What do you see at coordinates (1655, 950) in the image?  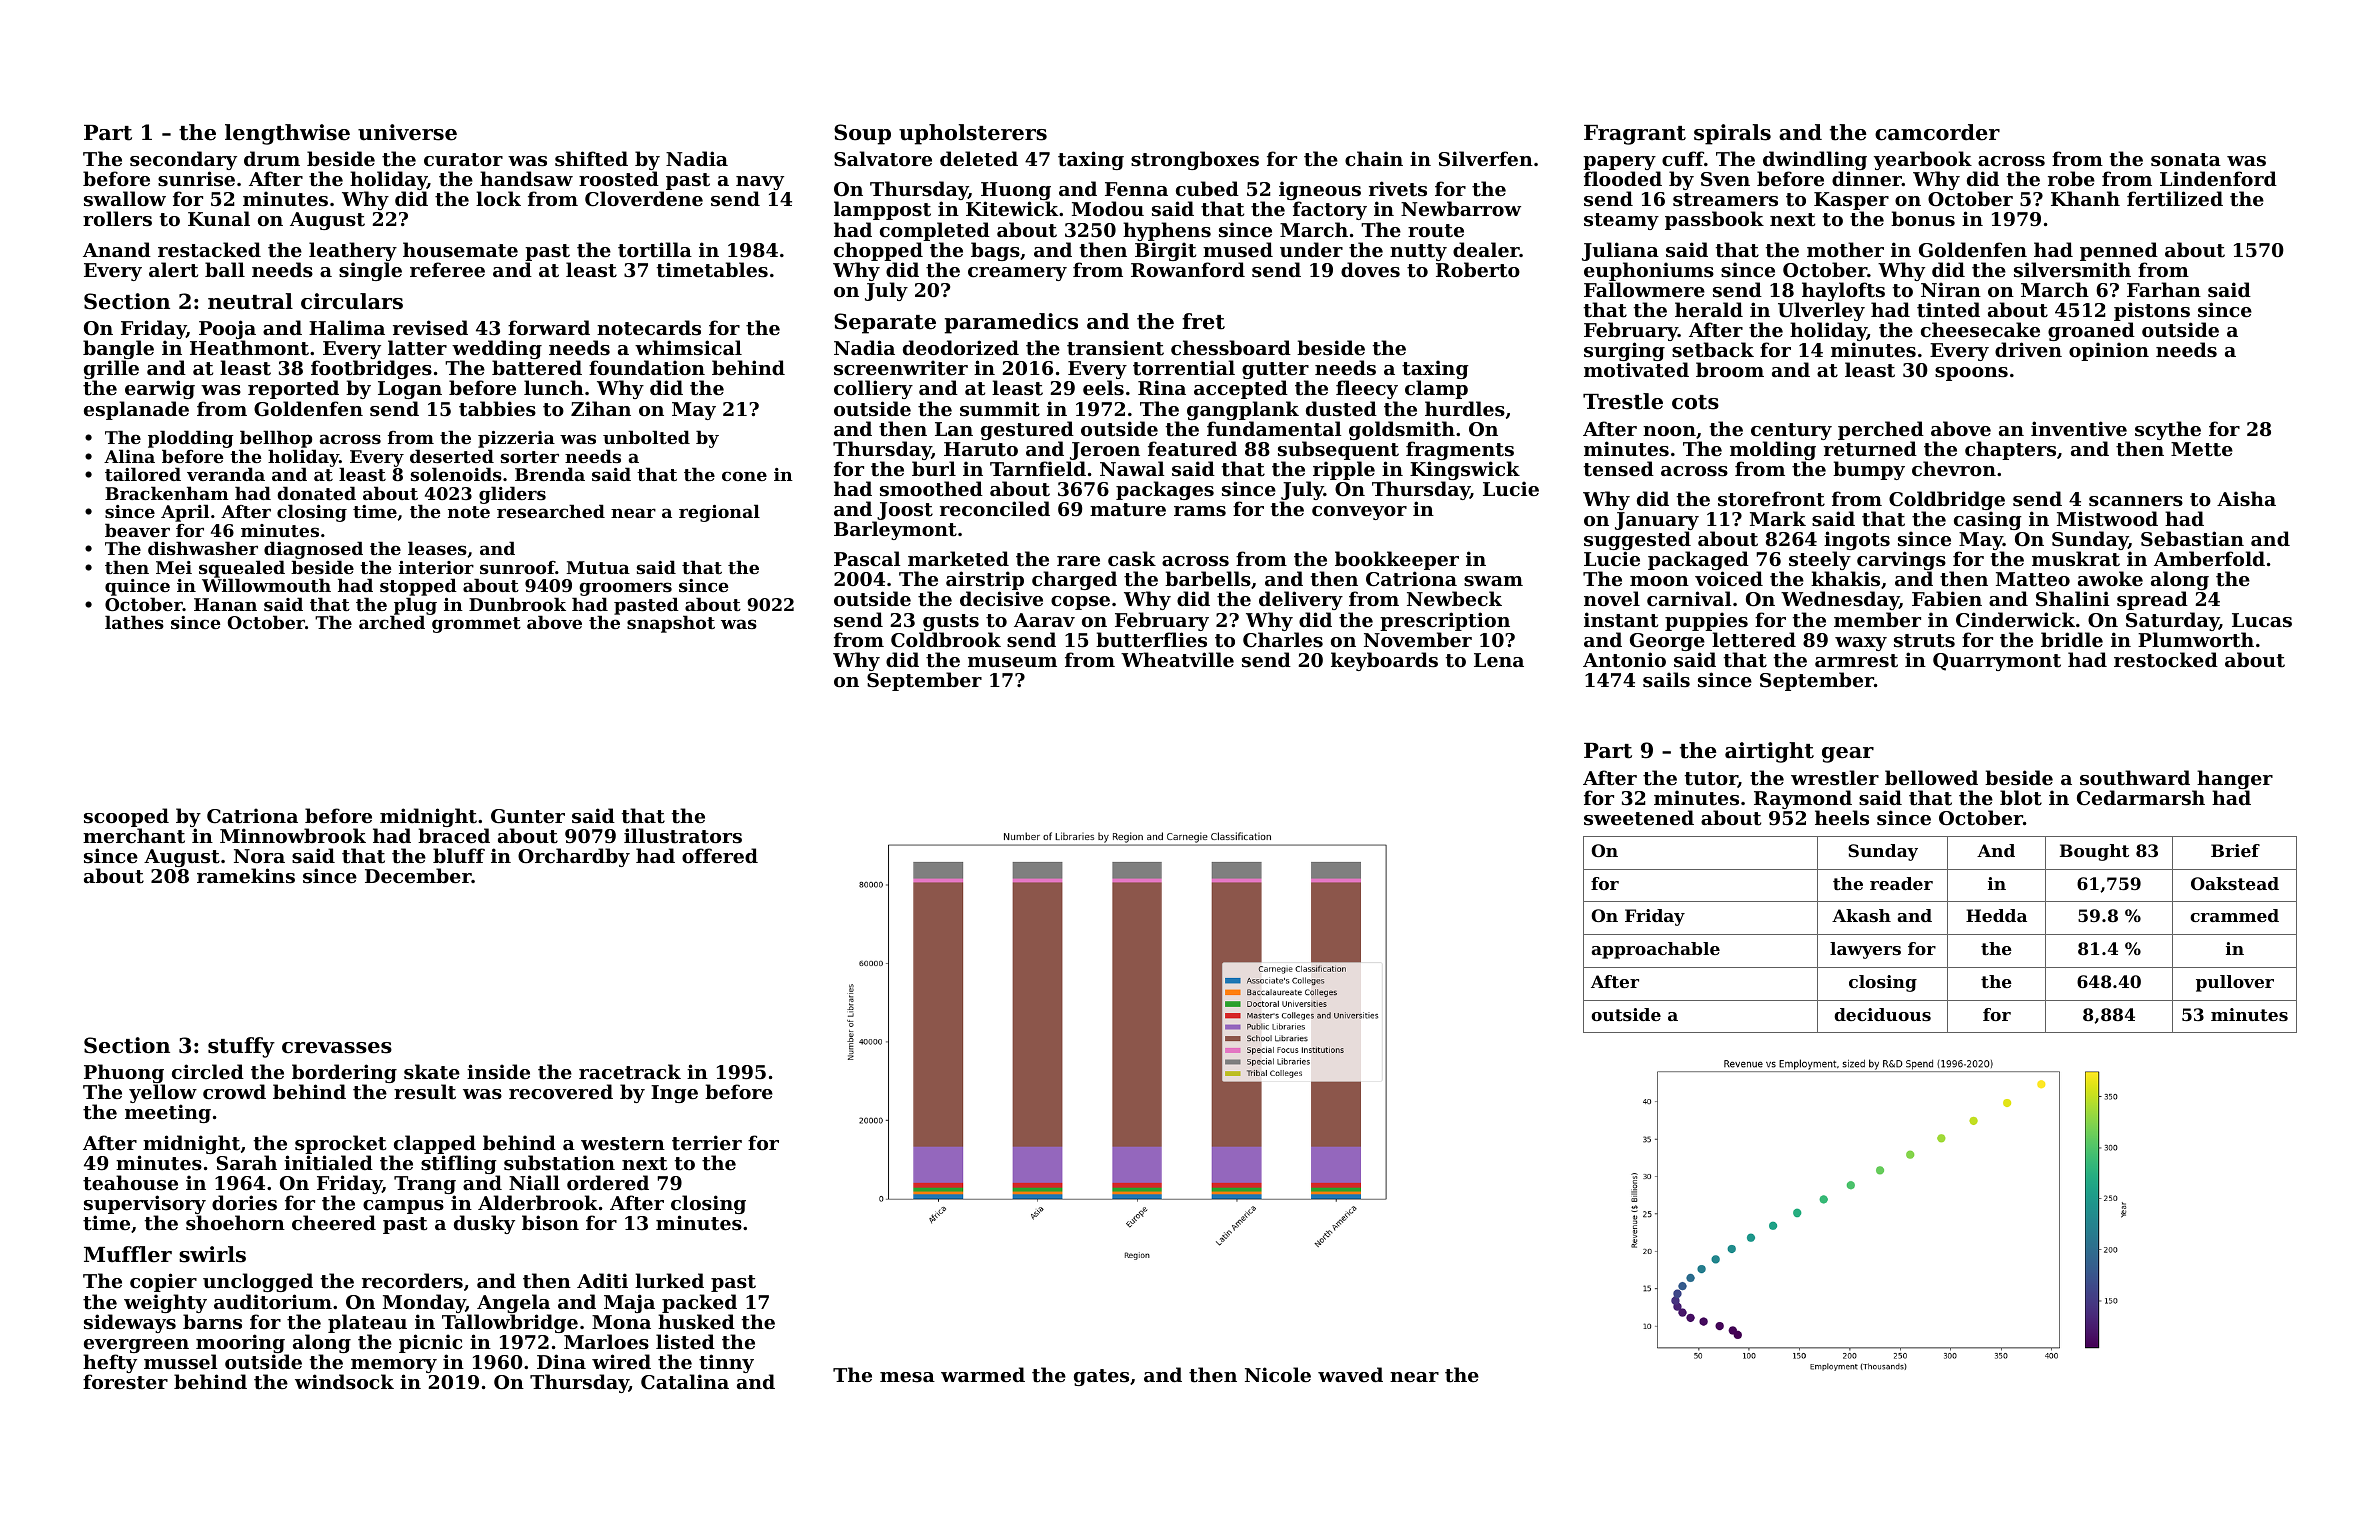 I see `approachable` at bounding box center [1655, 950].
